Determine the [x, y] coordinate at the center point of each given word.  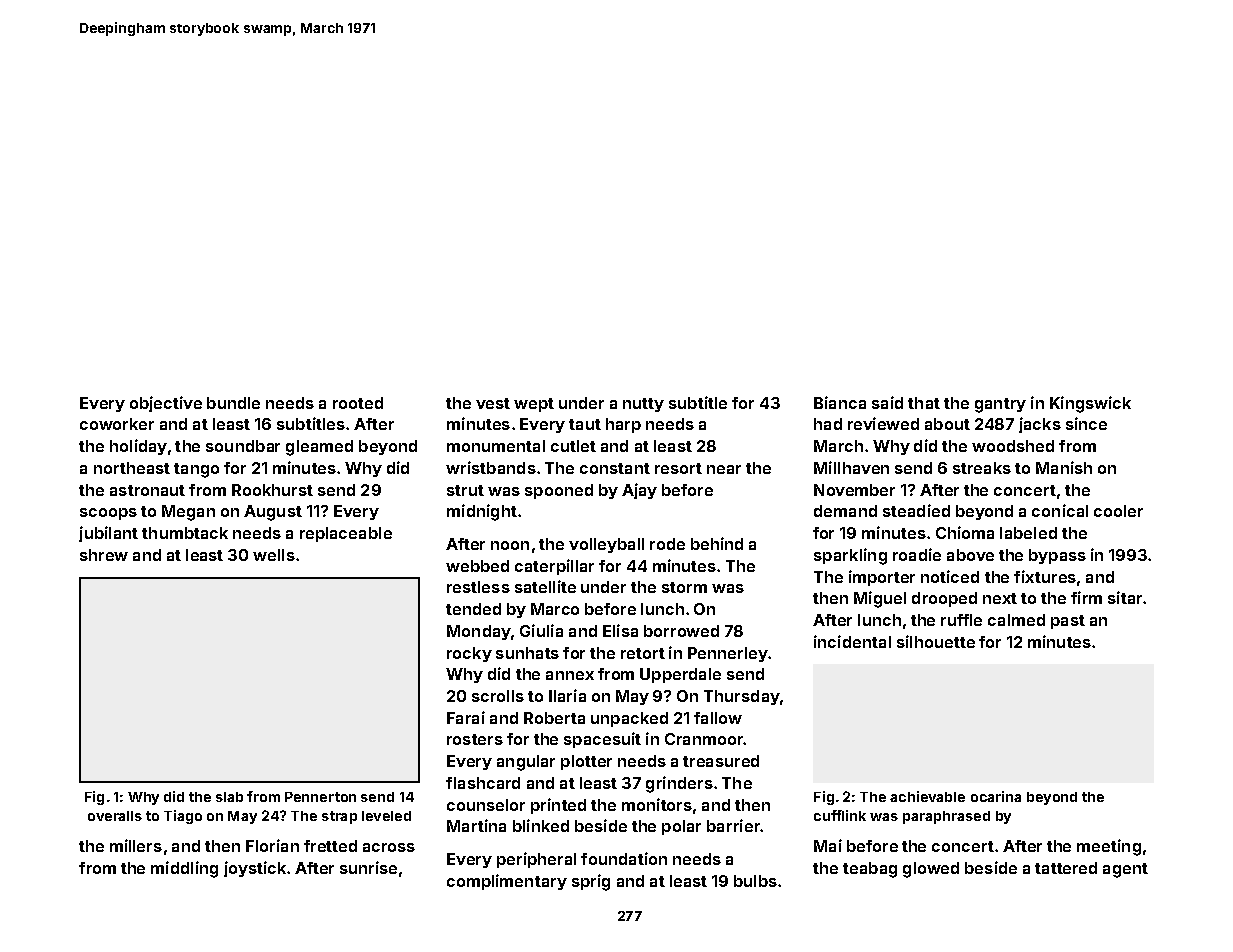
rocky [469, 654]
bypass [1057, 556]
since [1086, 423]
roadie [917, 554]
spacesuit [602, 740]
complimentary [507, 882]
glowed [931, 870]
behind [717, 543]
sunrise [368, 867]
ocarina [996, 796]
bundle [233, 403]
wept [534, 405]
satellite [545, 586]
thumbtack [185, 533]
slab [229, 797]
